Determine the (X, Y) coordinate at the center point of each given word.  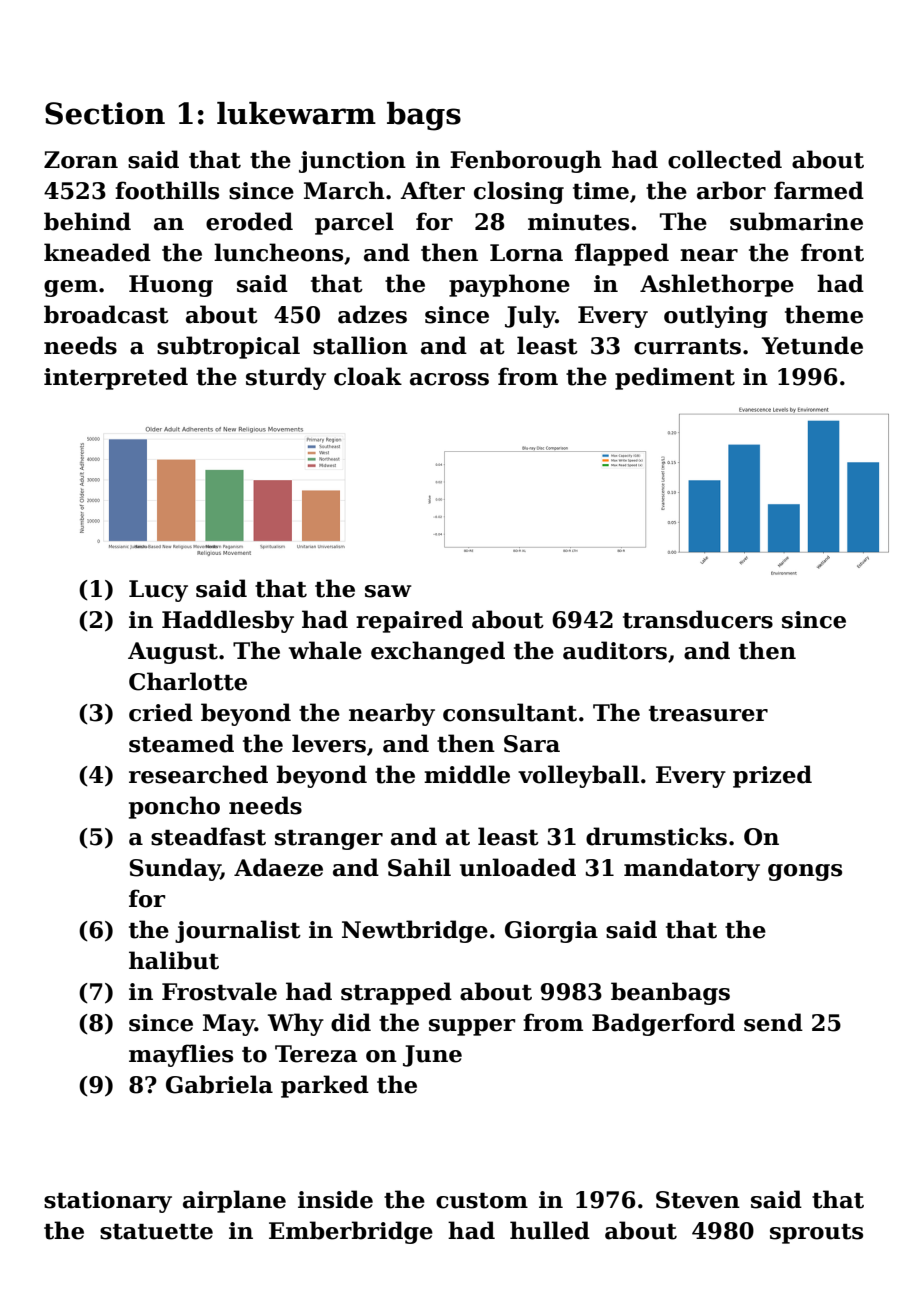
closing (519, 192)
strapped (396, 993)
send (773, 1022)
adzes (372, 314)
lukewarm (296, 113)
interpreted (116, 378)
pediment (675, 378)
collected (725, 159)
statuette (156, 1232)
